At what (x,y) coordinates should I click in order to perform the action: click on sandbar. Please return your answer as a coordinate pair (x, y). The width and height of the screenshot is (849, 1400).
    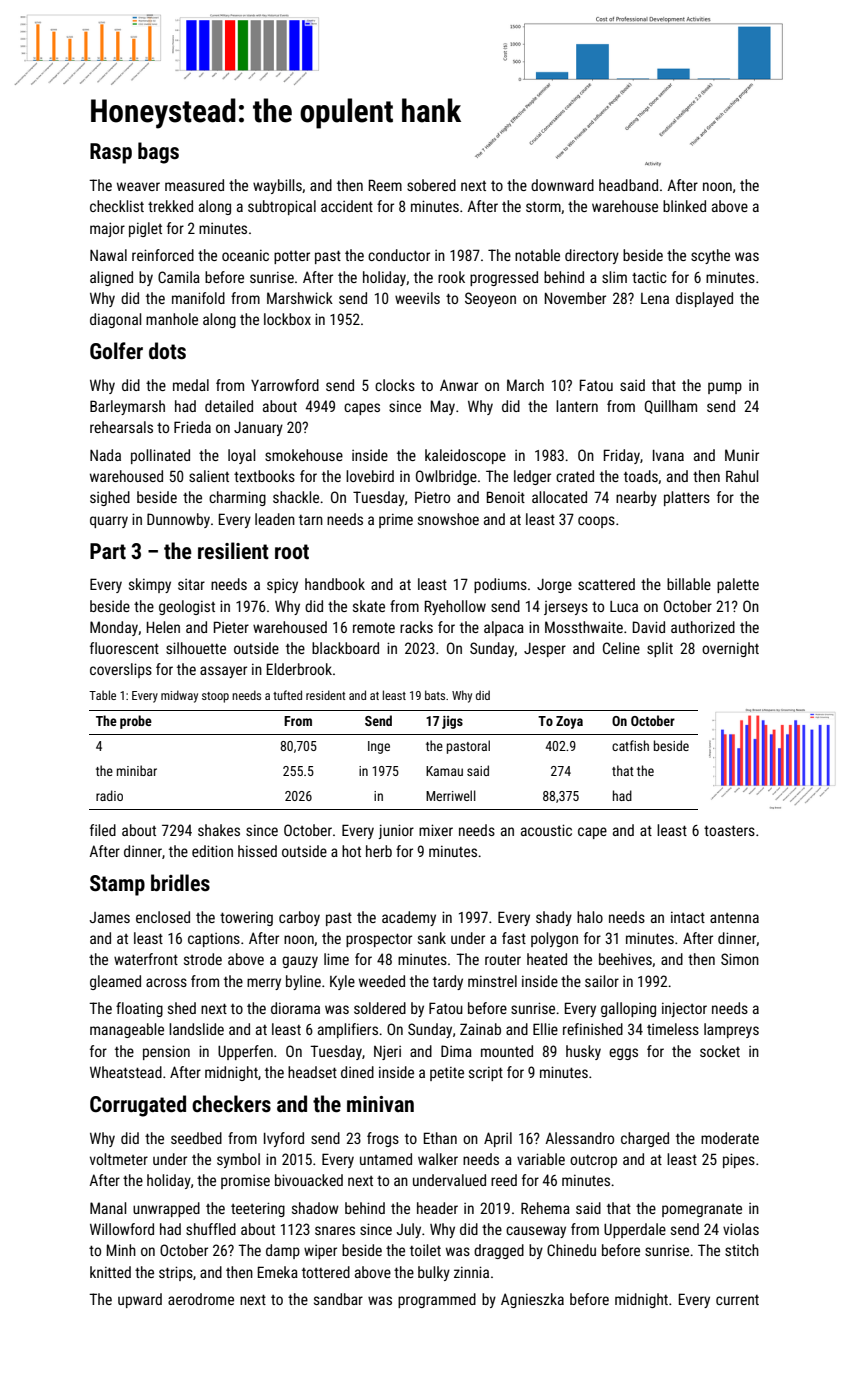
    Looking at the image, I should click on (338, 1299).
